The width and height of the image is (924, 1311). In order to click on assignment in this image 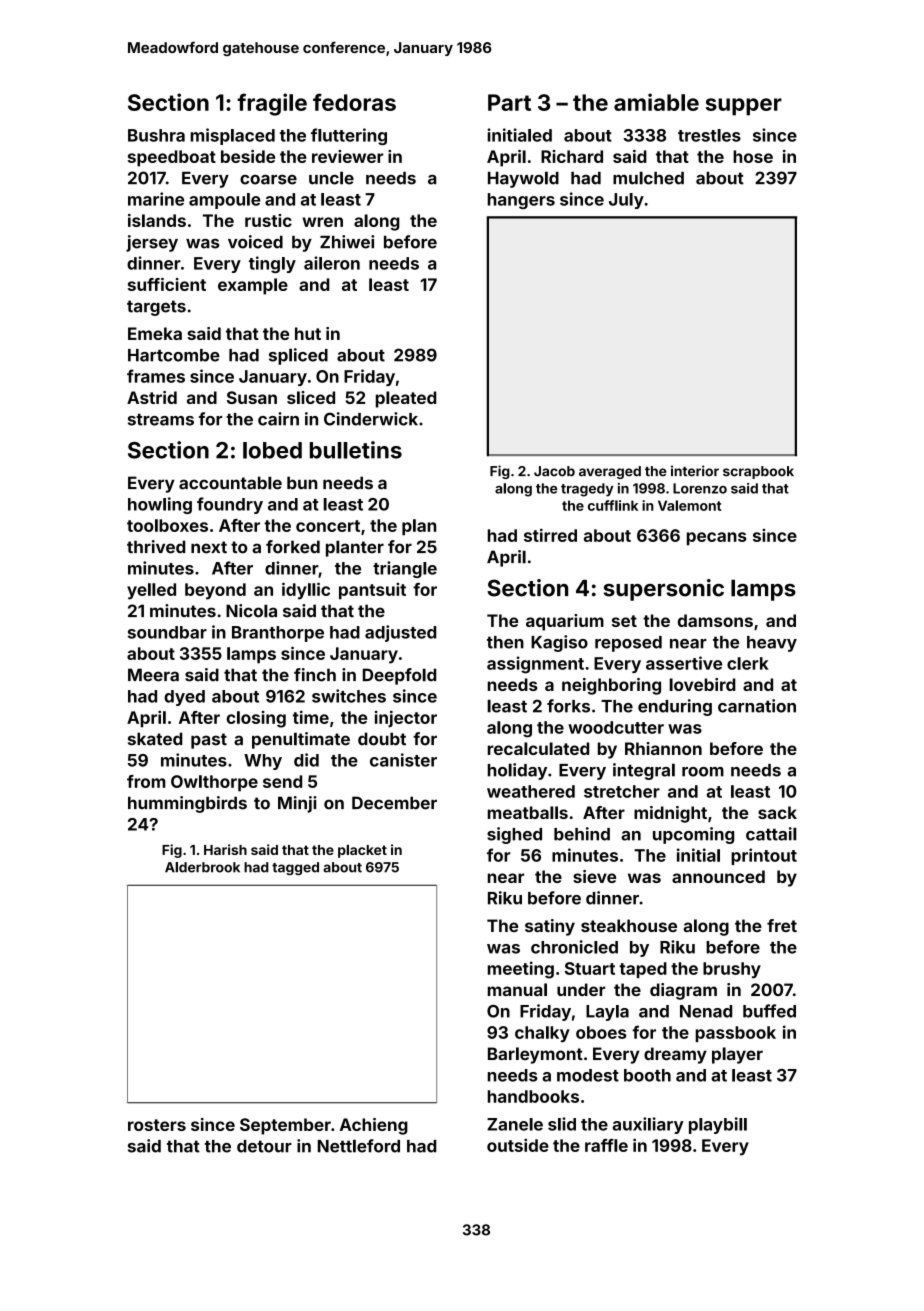, I will do `click(535, 665)`.
